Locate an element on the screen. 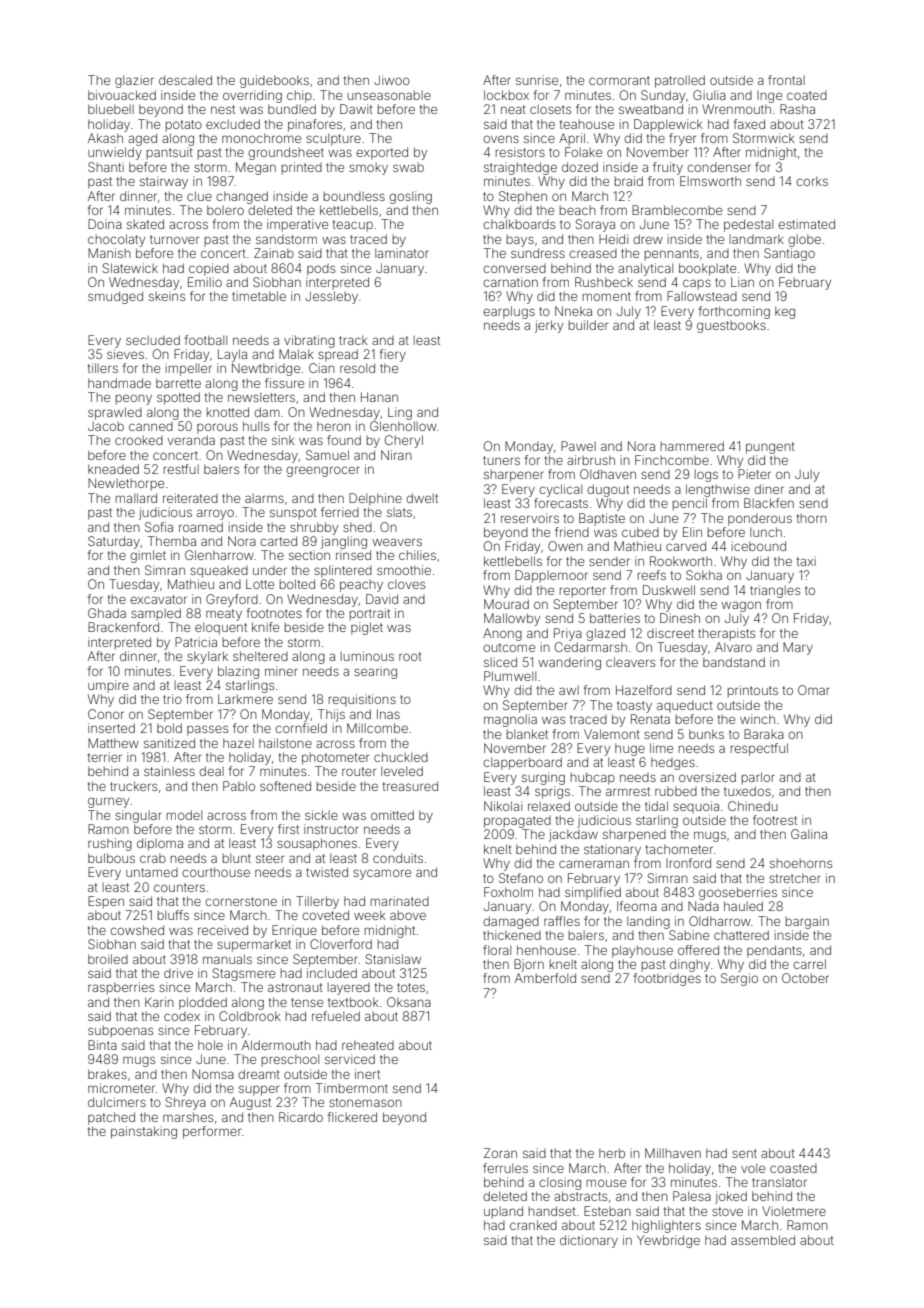 This screenshot has width=924, height=1308. Millhaven is located at coordinates (673, 1153).
